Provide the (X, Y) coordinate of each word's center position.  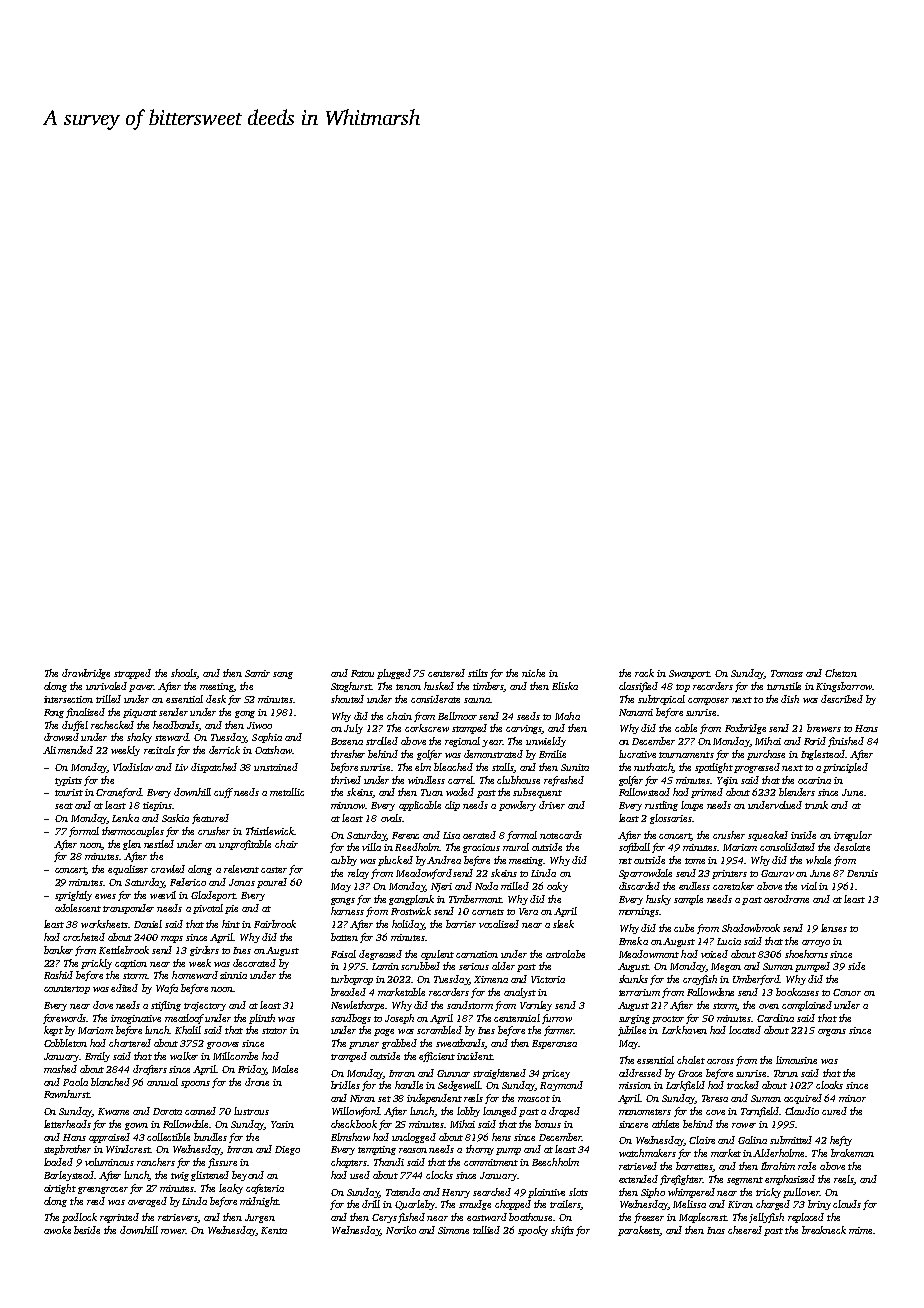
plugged (394, 674)
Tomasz (787, 673)
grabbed (399, 1044)
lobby (468, 1112)
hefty (841, 1141)
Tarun (786, 1073)
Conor (847, 992)
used (360, 1175)
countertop (67, 990)
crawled (168, 869)
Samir (257, 673)
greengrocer (103, 1190)
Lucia (729, 941)
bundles (210, 1137)
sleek (563, 924)
